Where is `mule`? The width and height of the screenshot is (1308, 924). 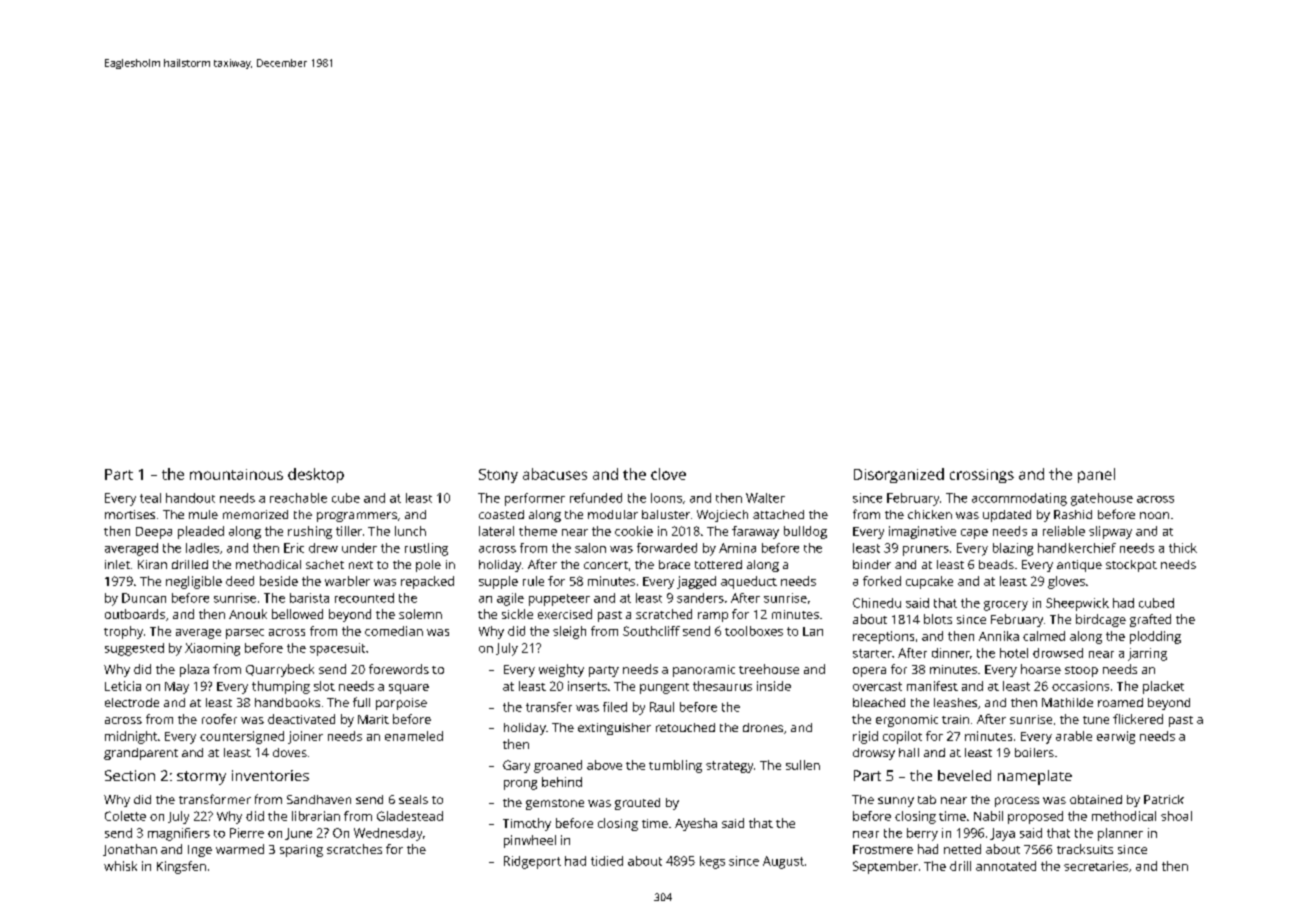 mule is located at coordinates (203, 514).
